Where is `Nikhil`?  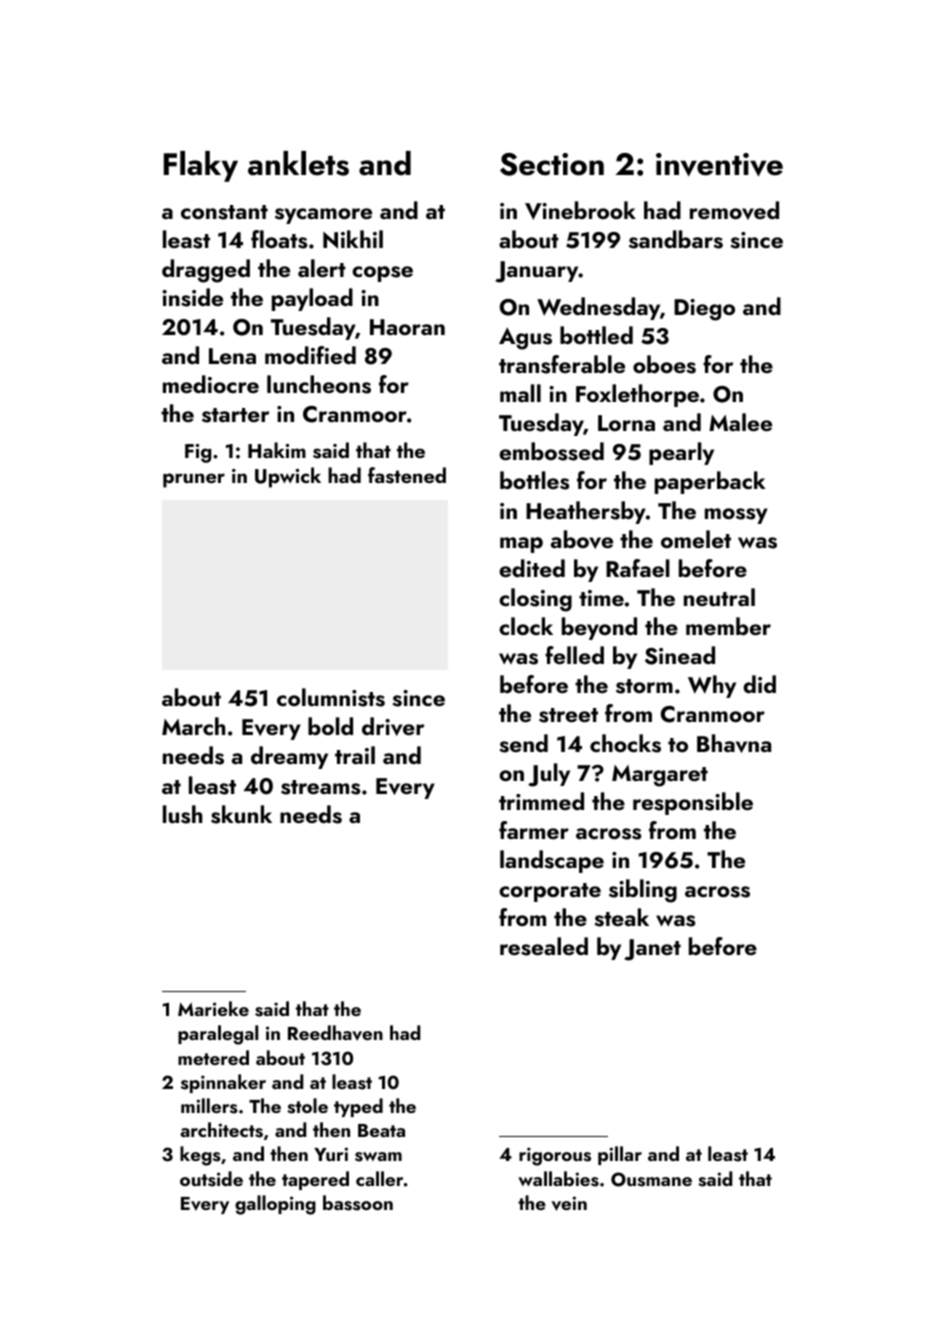
Nikhil is located at coordinates (353, 239).
